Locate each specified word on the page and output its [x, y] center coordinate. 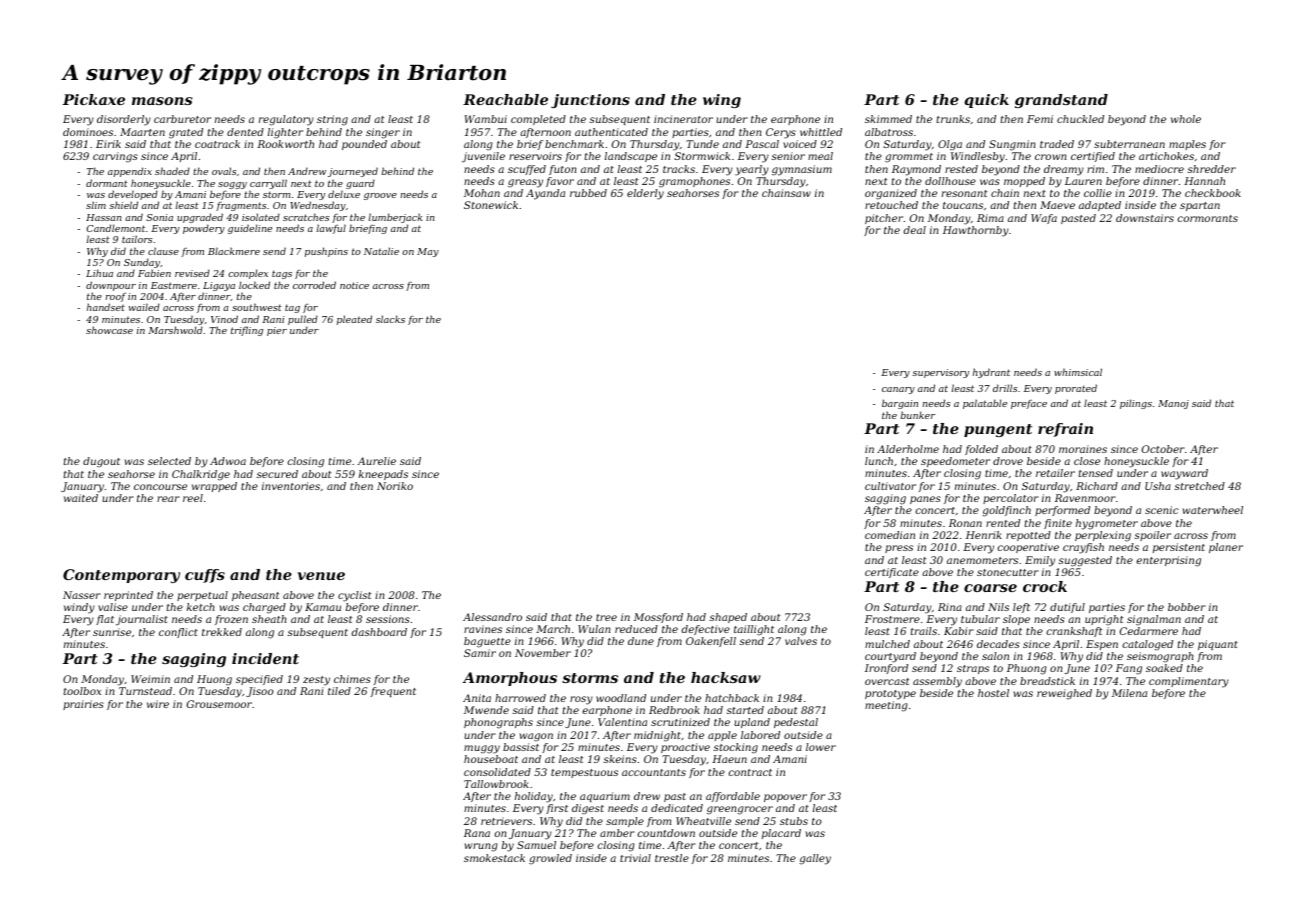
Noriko [395, 486]
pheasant [256, 596]
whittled [821, 132]
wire [158, 704]
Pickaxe [94, 99]
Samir [480, 653]
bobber [1187, 607]
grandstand [1061, 101]
